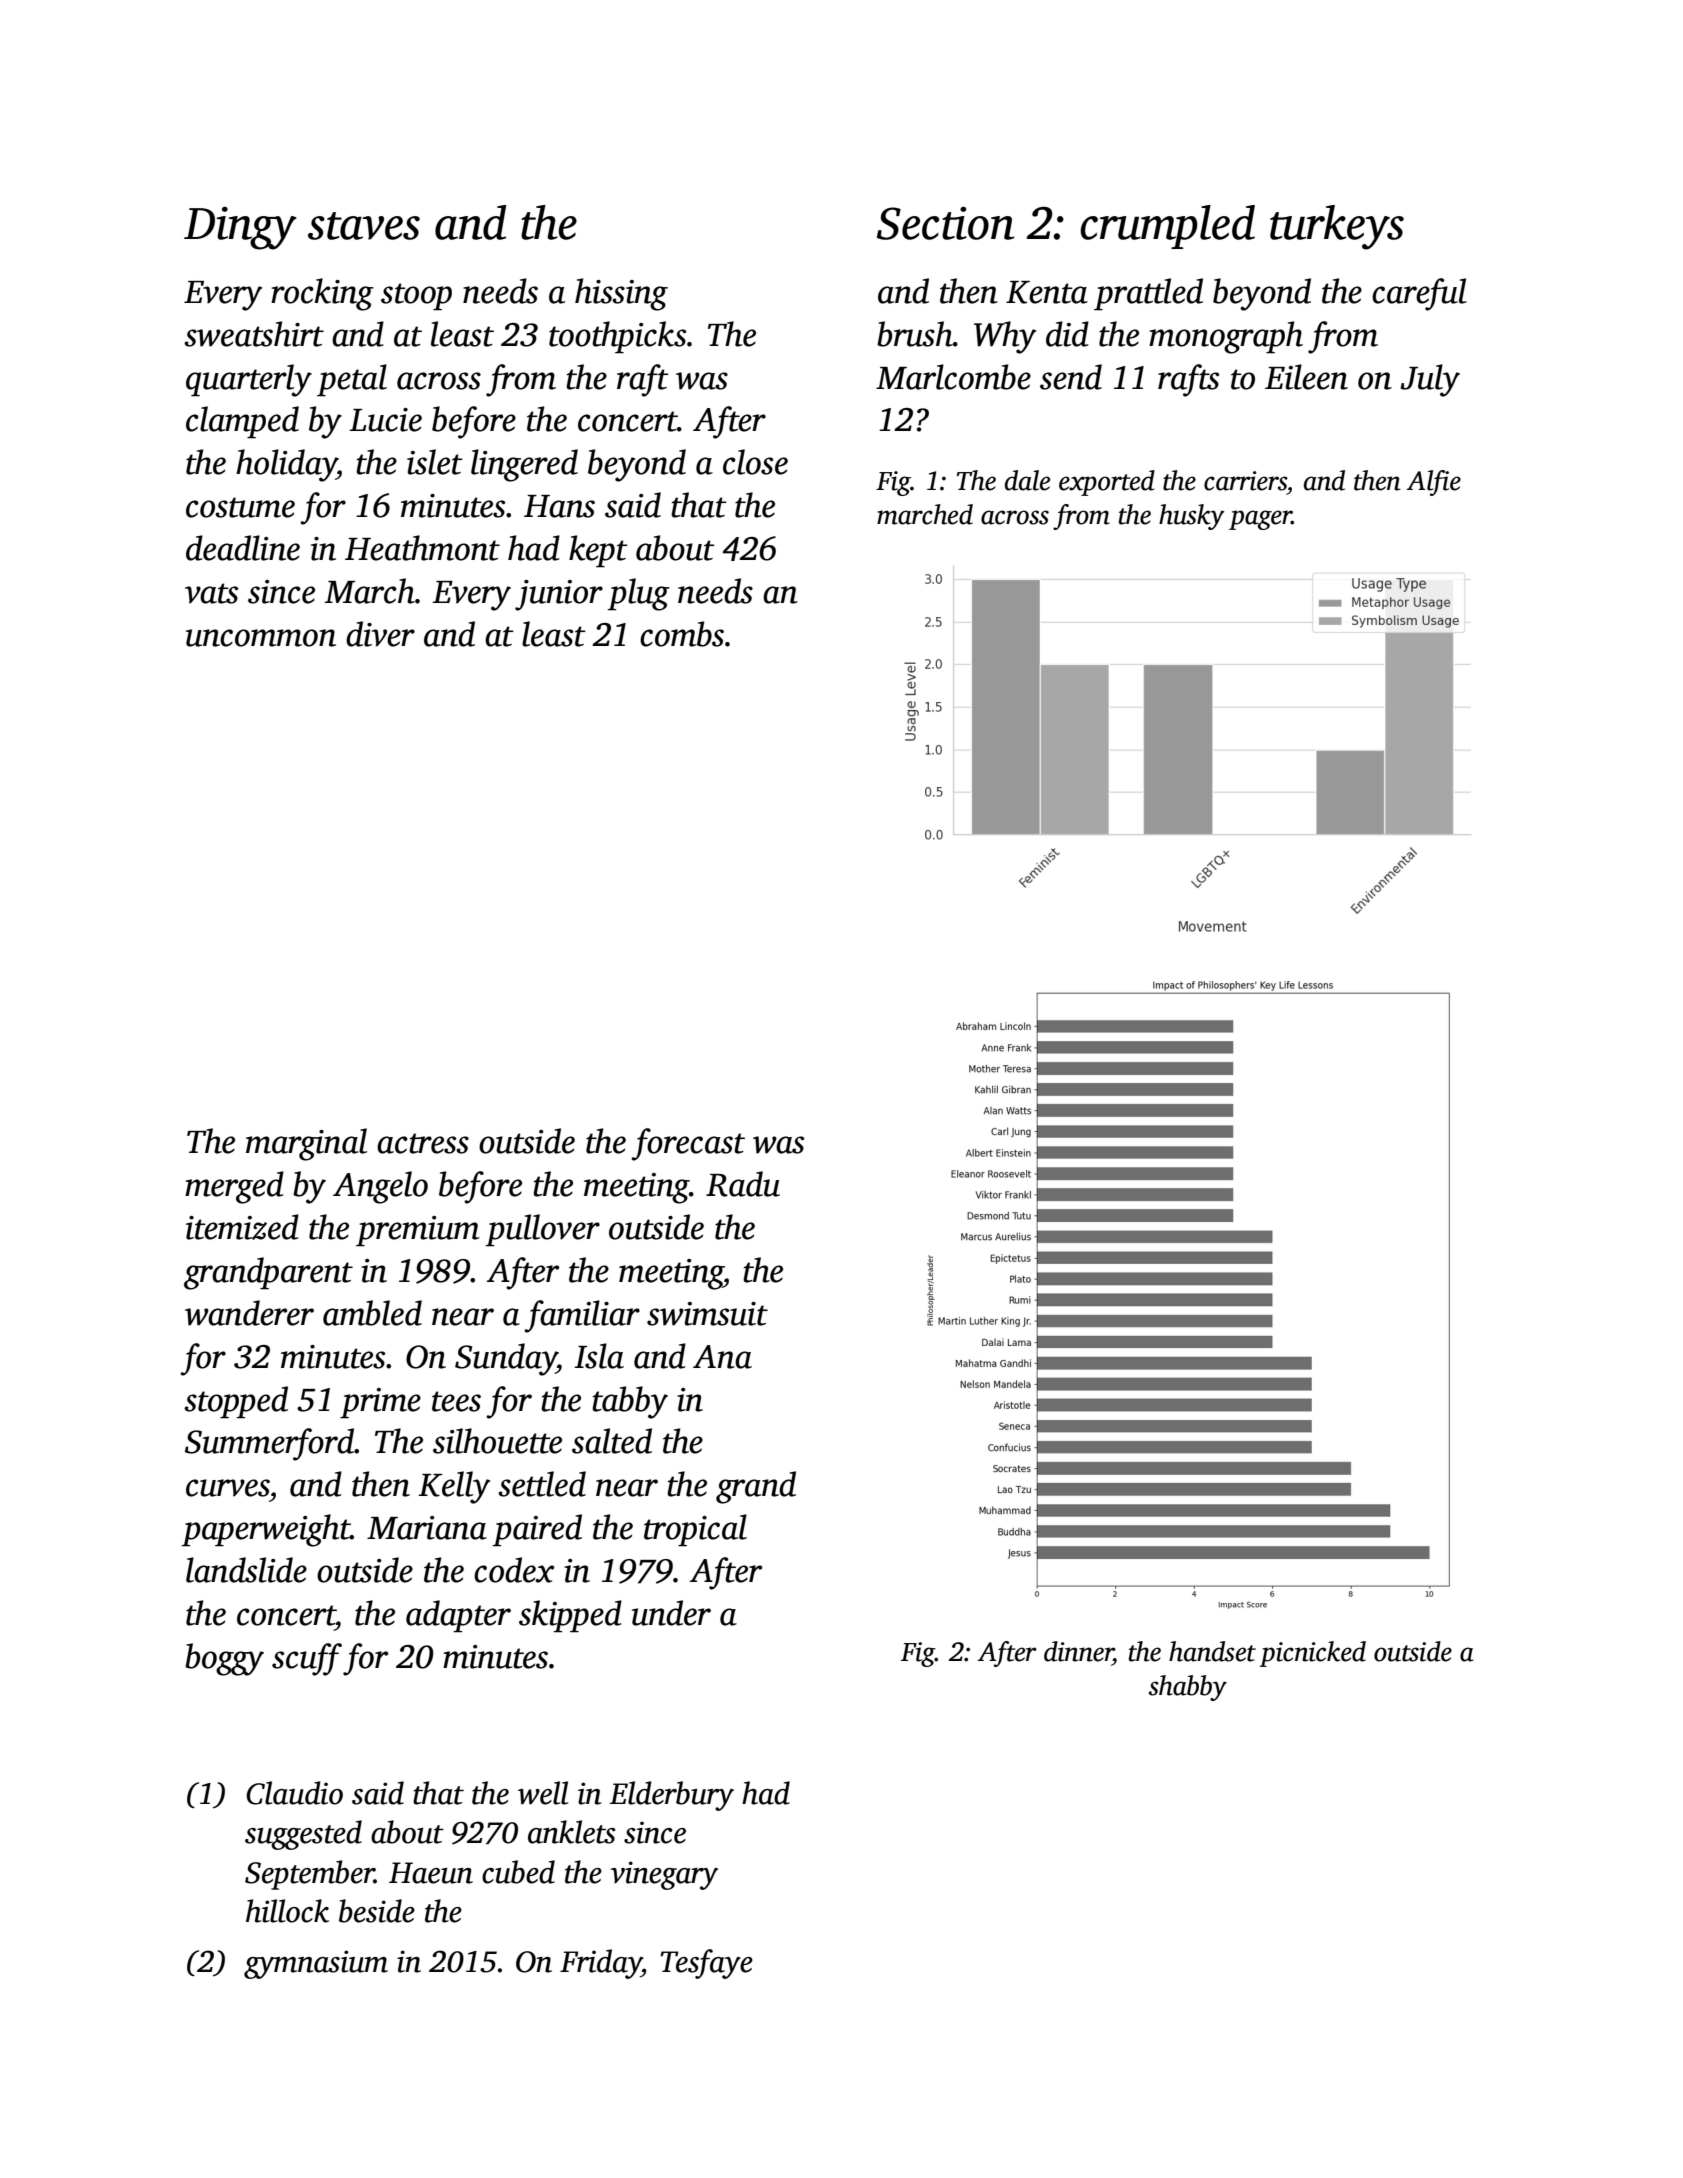 This screenshot has width=1683, height=2178. What do you see at coordinates (286, 465) in the screenshot?
I see `holiday` at bounding box center [286, 465].
